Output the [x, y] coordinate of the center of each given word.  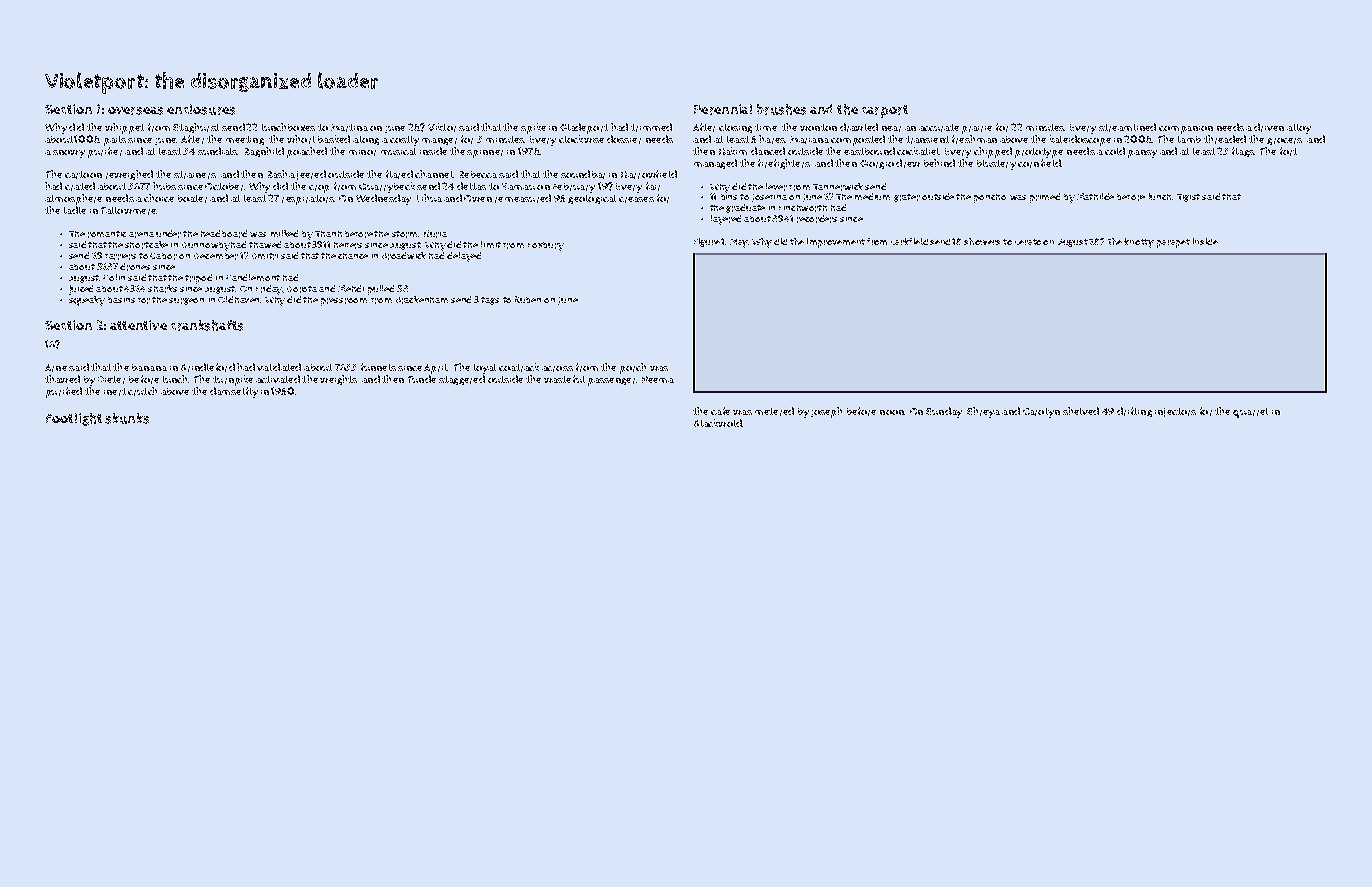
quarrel [1250, 413]
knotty [1139, 243]
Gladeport [584, 128]
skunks [127, 418]
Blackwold [718, 423]
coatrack [519, 367]
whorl [301, 139]
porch [633, 368]
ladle [75, 210]
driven [1269, 127]
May [739, 243]
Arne [56, 368]
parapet [1173, 243]
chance [353, 256]
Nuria [435, 234]
